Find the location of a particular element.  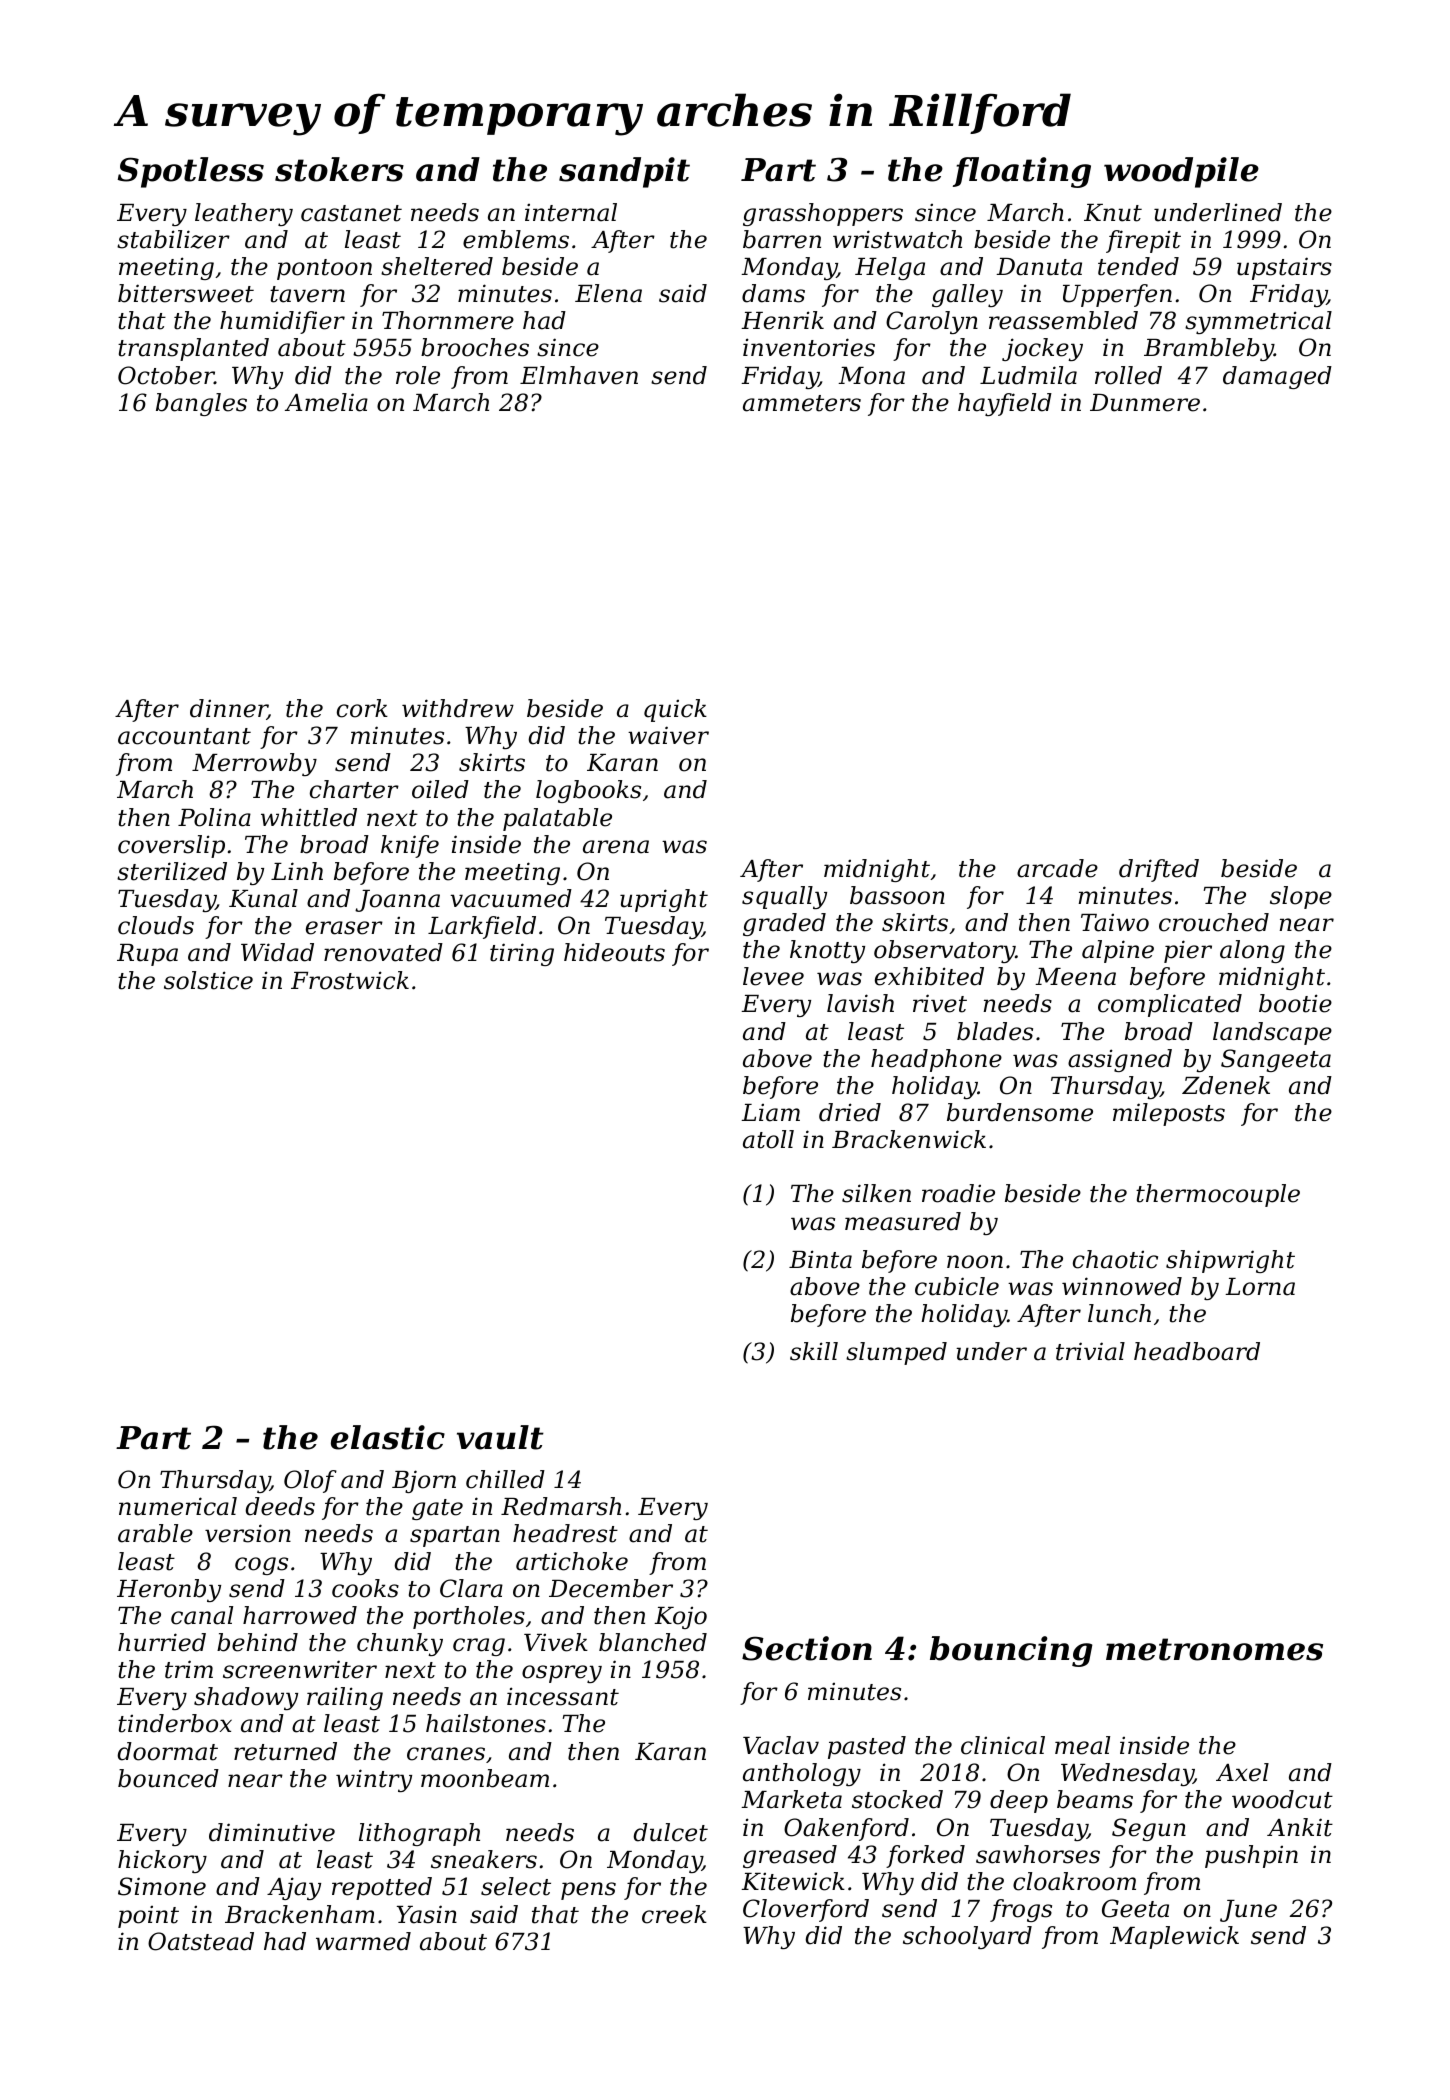

drifted is located at coordinates (1159, 870).
